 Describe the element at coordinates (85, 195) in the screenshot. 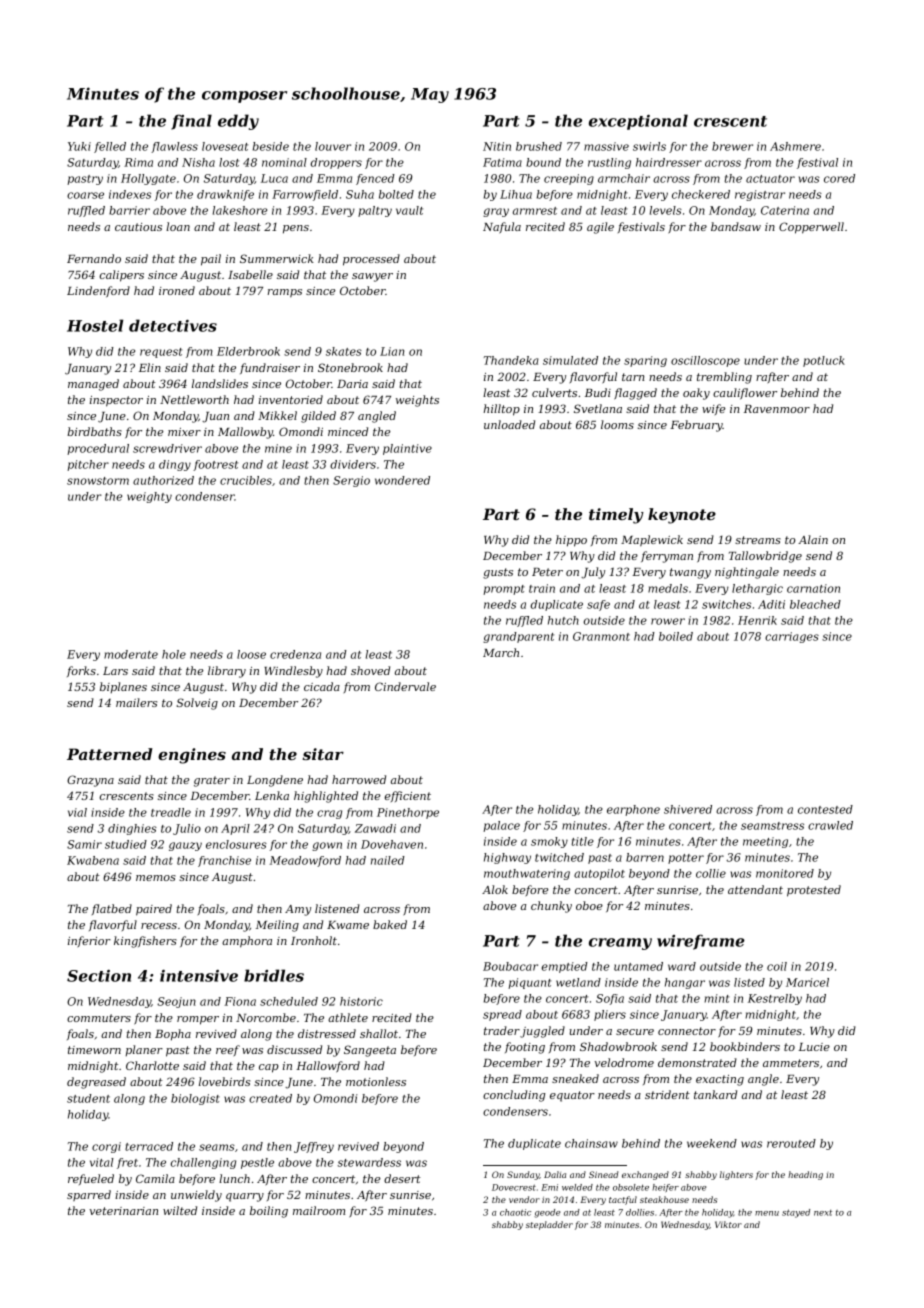

I see `coarse` at that location.
